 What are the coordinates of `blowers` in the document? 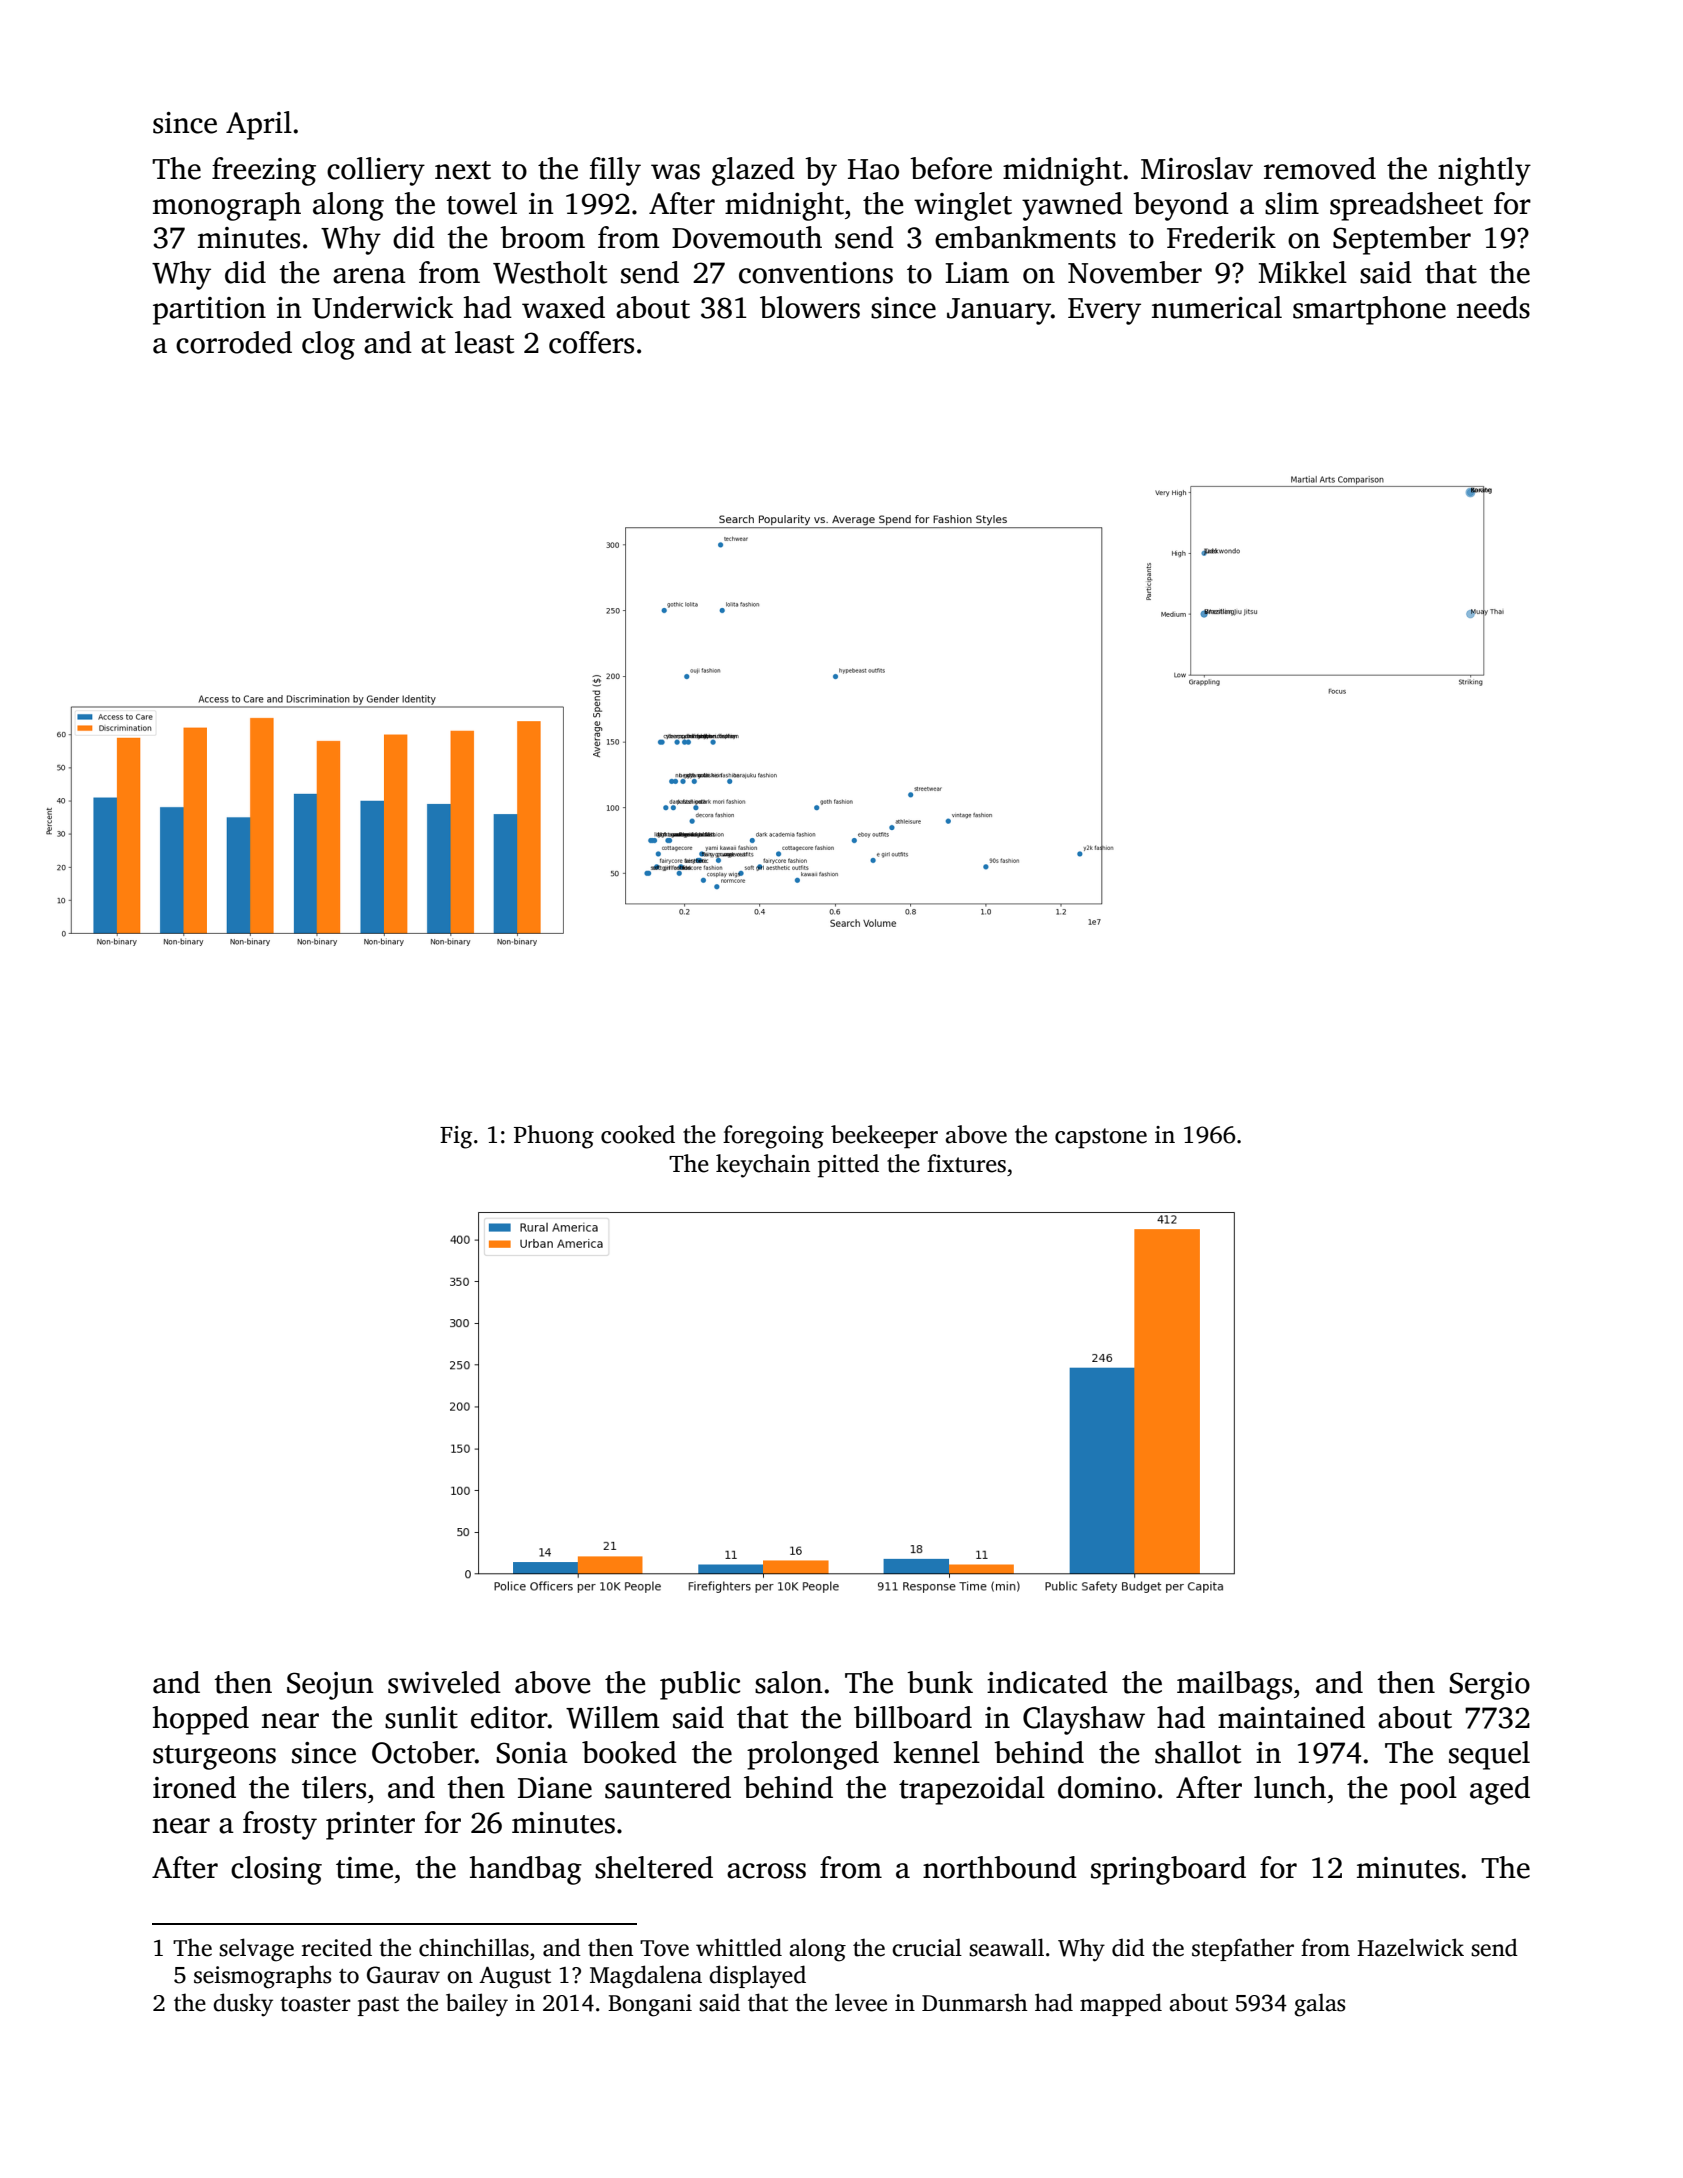 It's located at (810, 307).
